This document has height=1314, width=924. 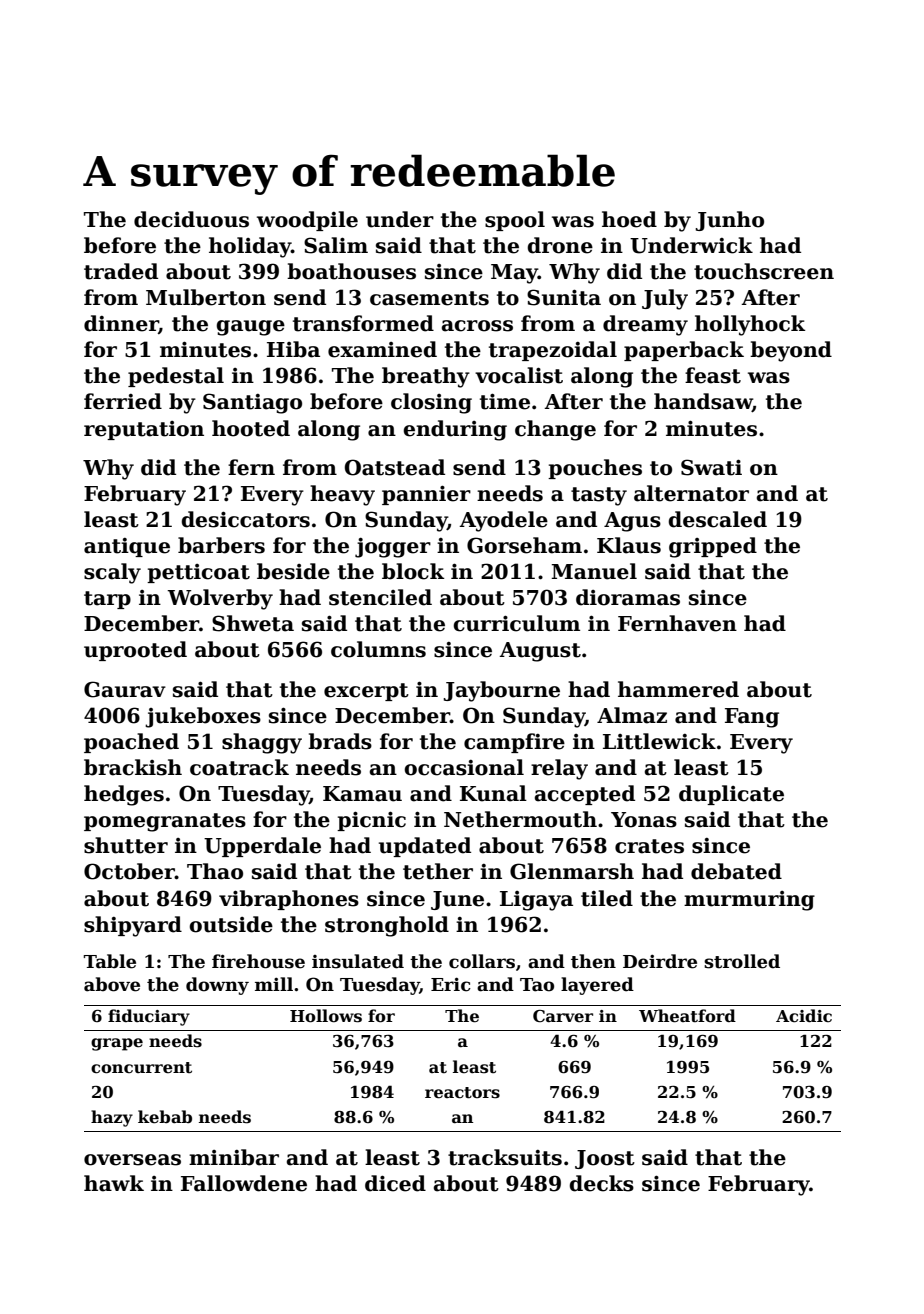 I want to click on Oatstead, so click(x=395, y=467).
